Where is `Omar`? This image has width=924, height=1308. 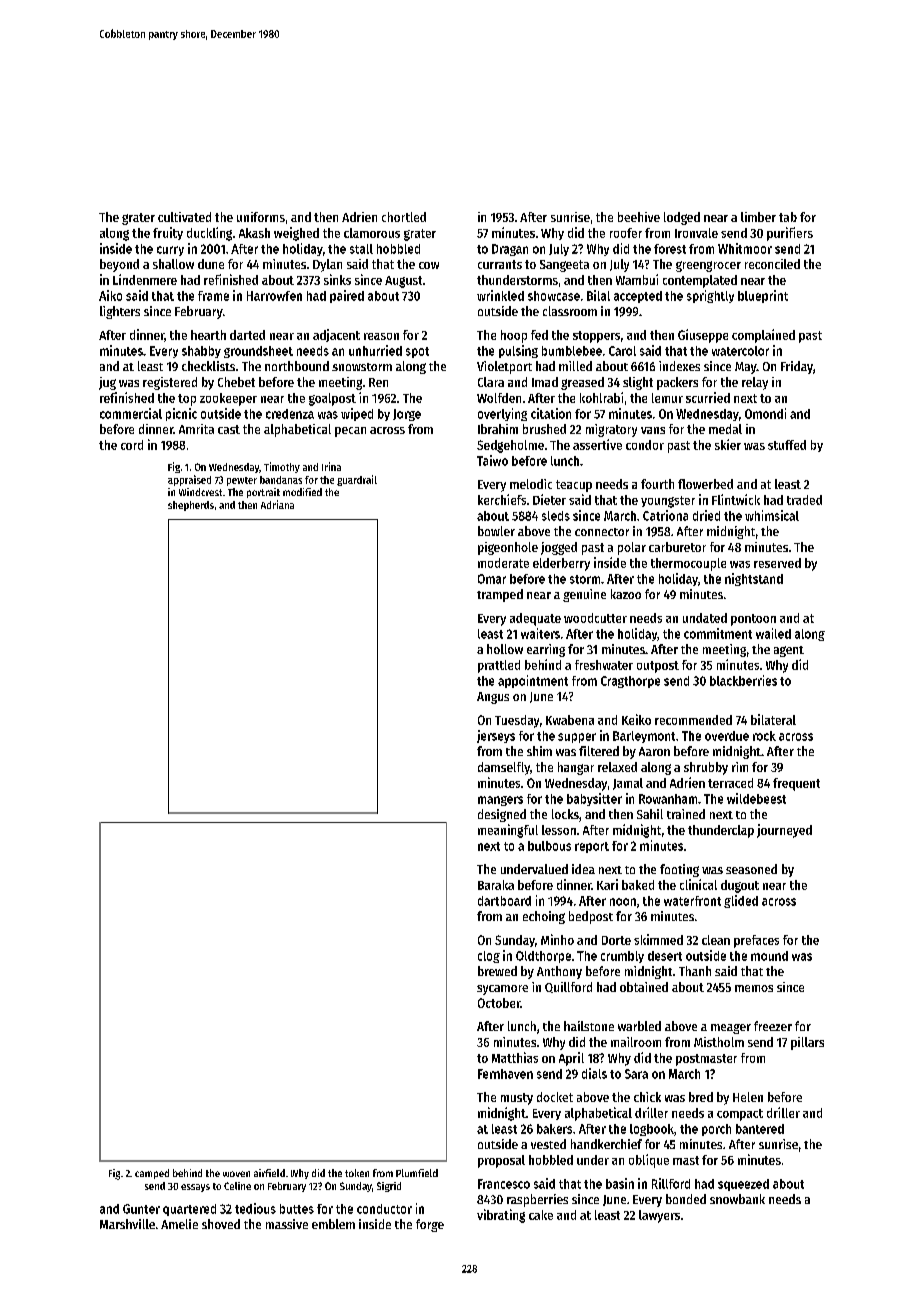
Omar is located at coordinates (492, 579).
